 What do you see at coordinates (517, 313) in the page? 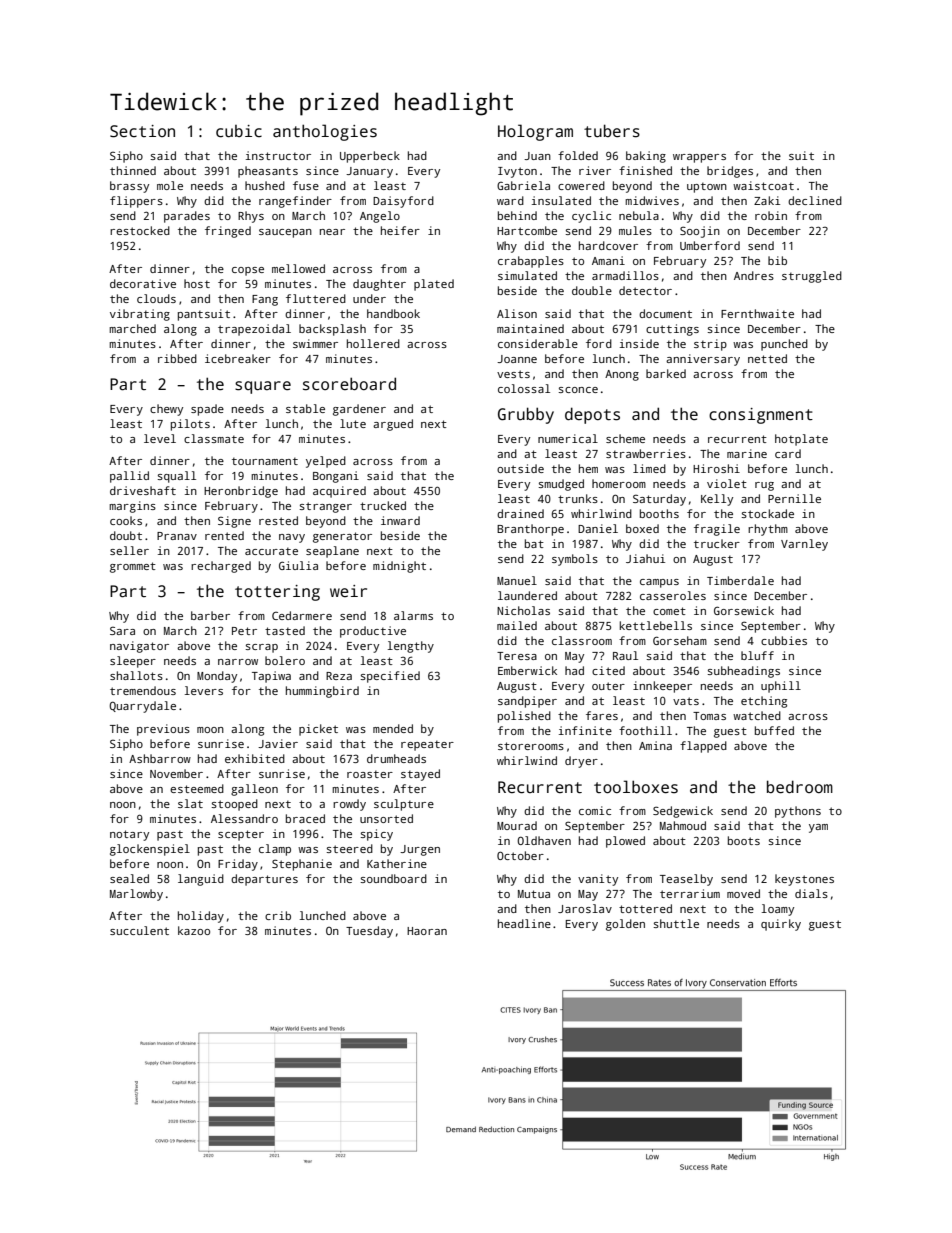
I see `Alison` at bounding box center [517, 313].
